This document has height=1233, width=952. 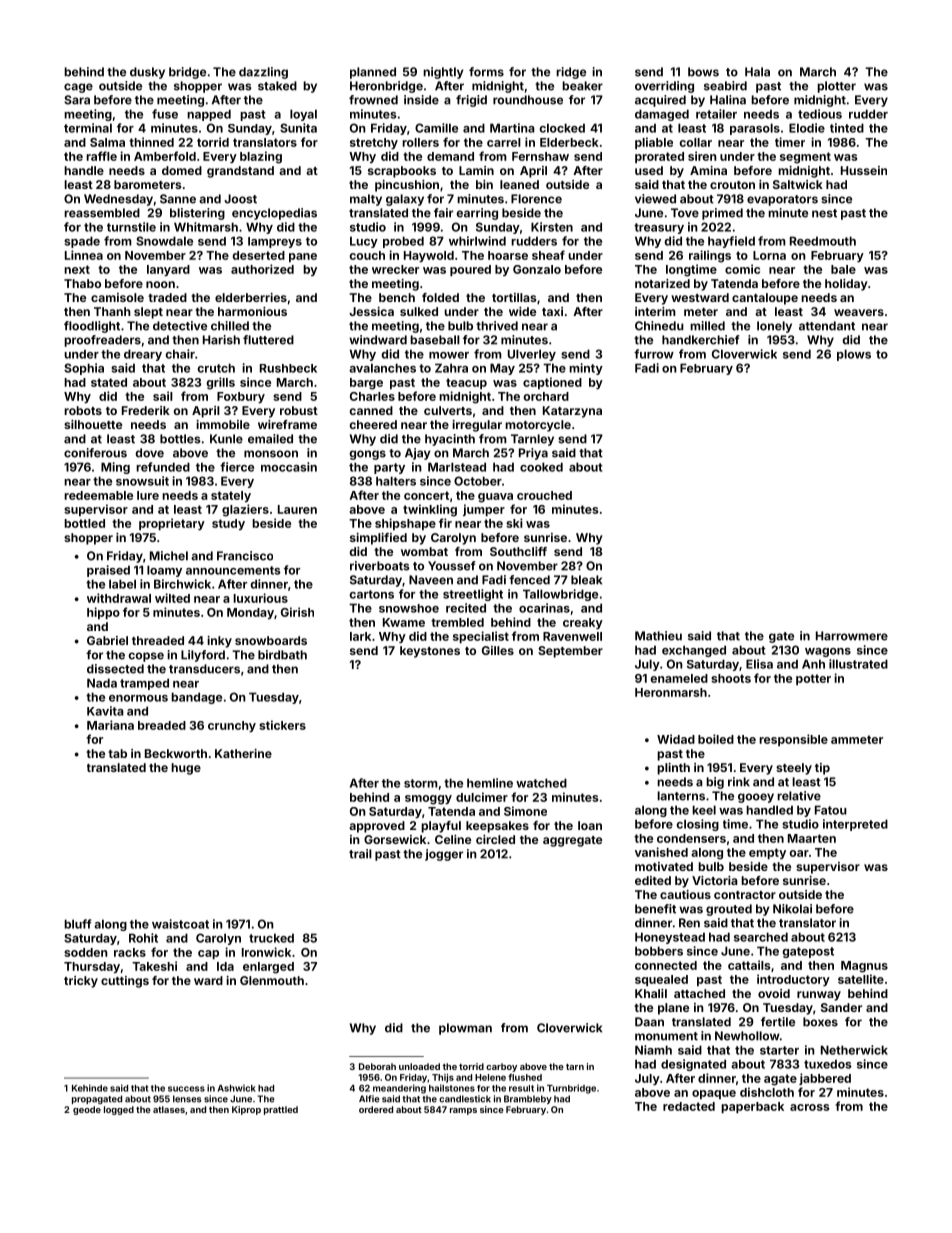 I want to click on ramps, so click(x=463, y=1111).
